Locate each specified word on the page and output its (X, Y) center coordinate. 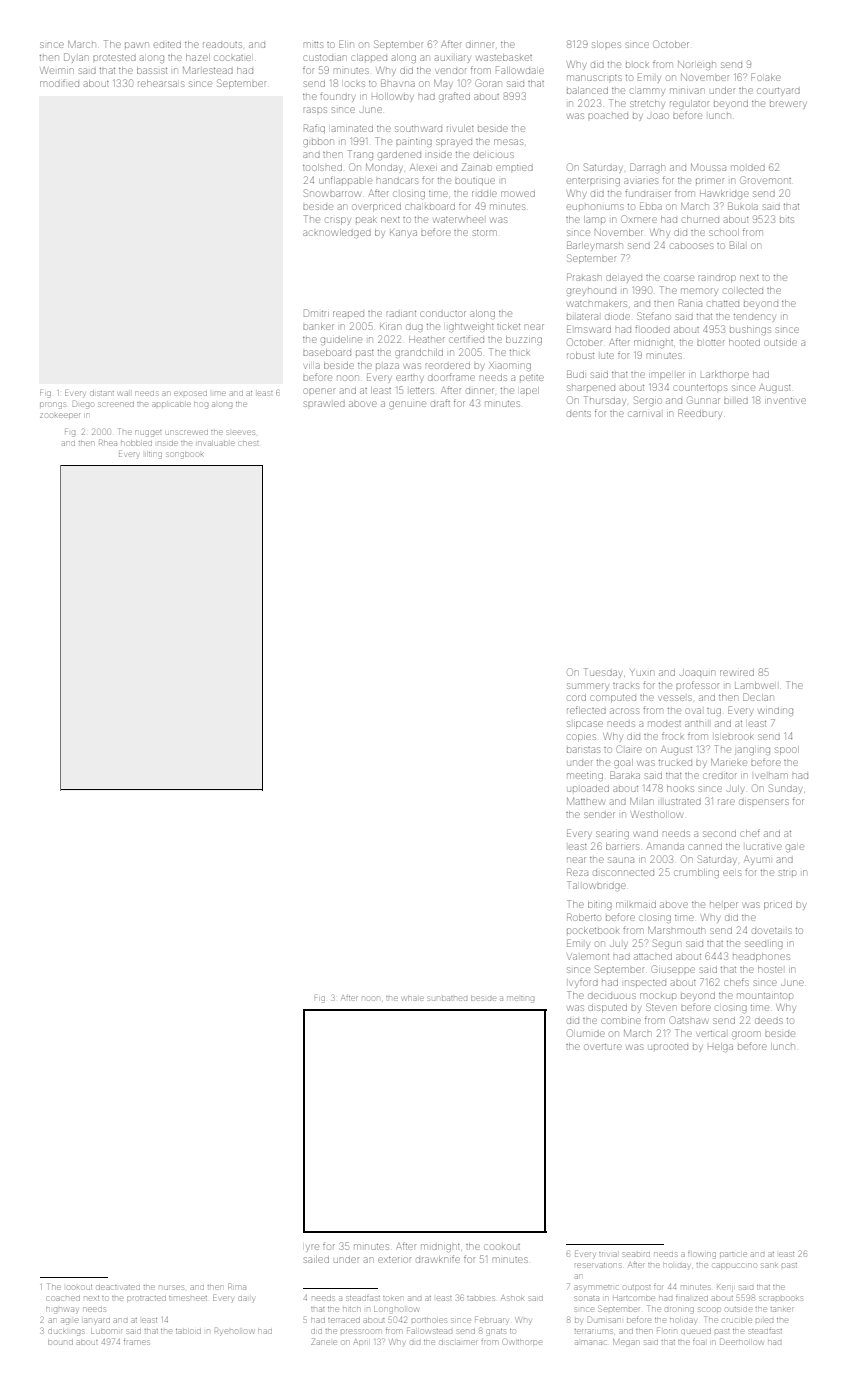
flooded (652, 330)
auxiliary (452, 59)
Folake (766, 77)
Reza (577, 872)
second (719, 834)
